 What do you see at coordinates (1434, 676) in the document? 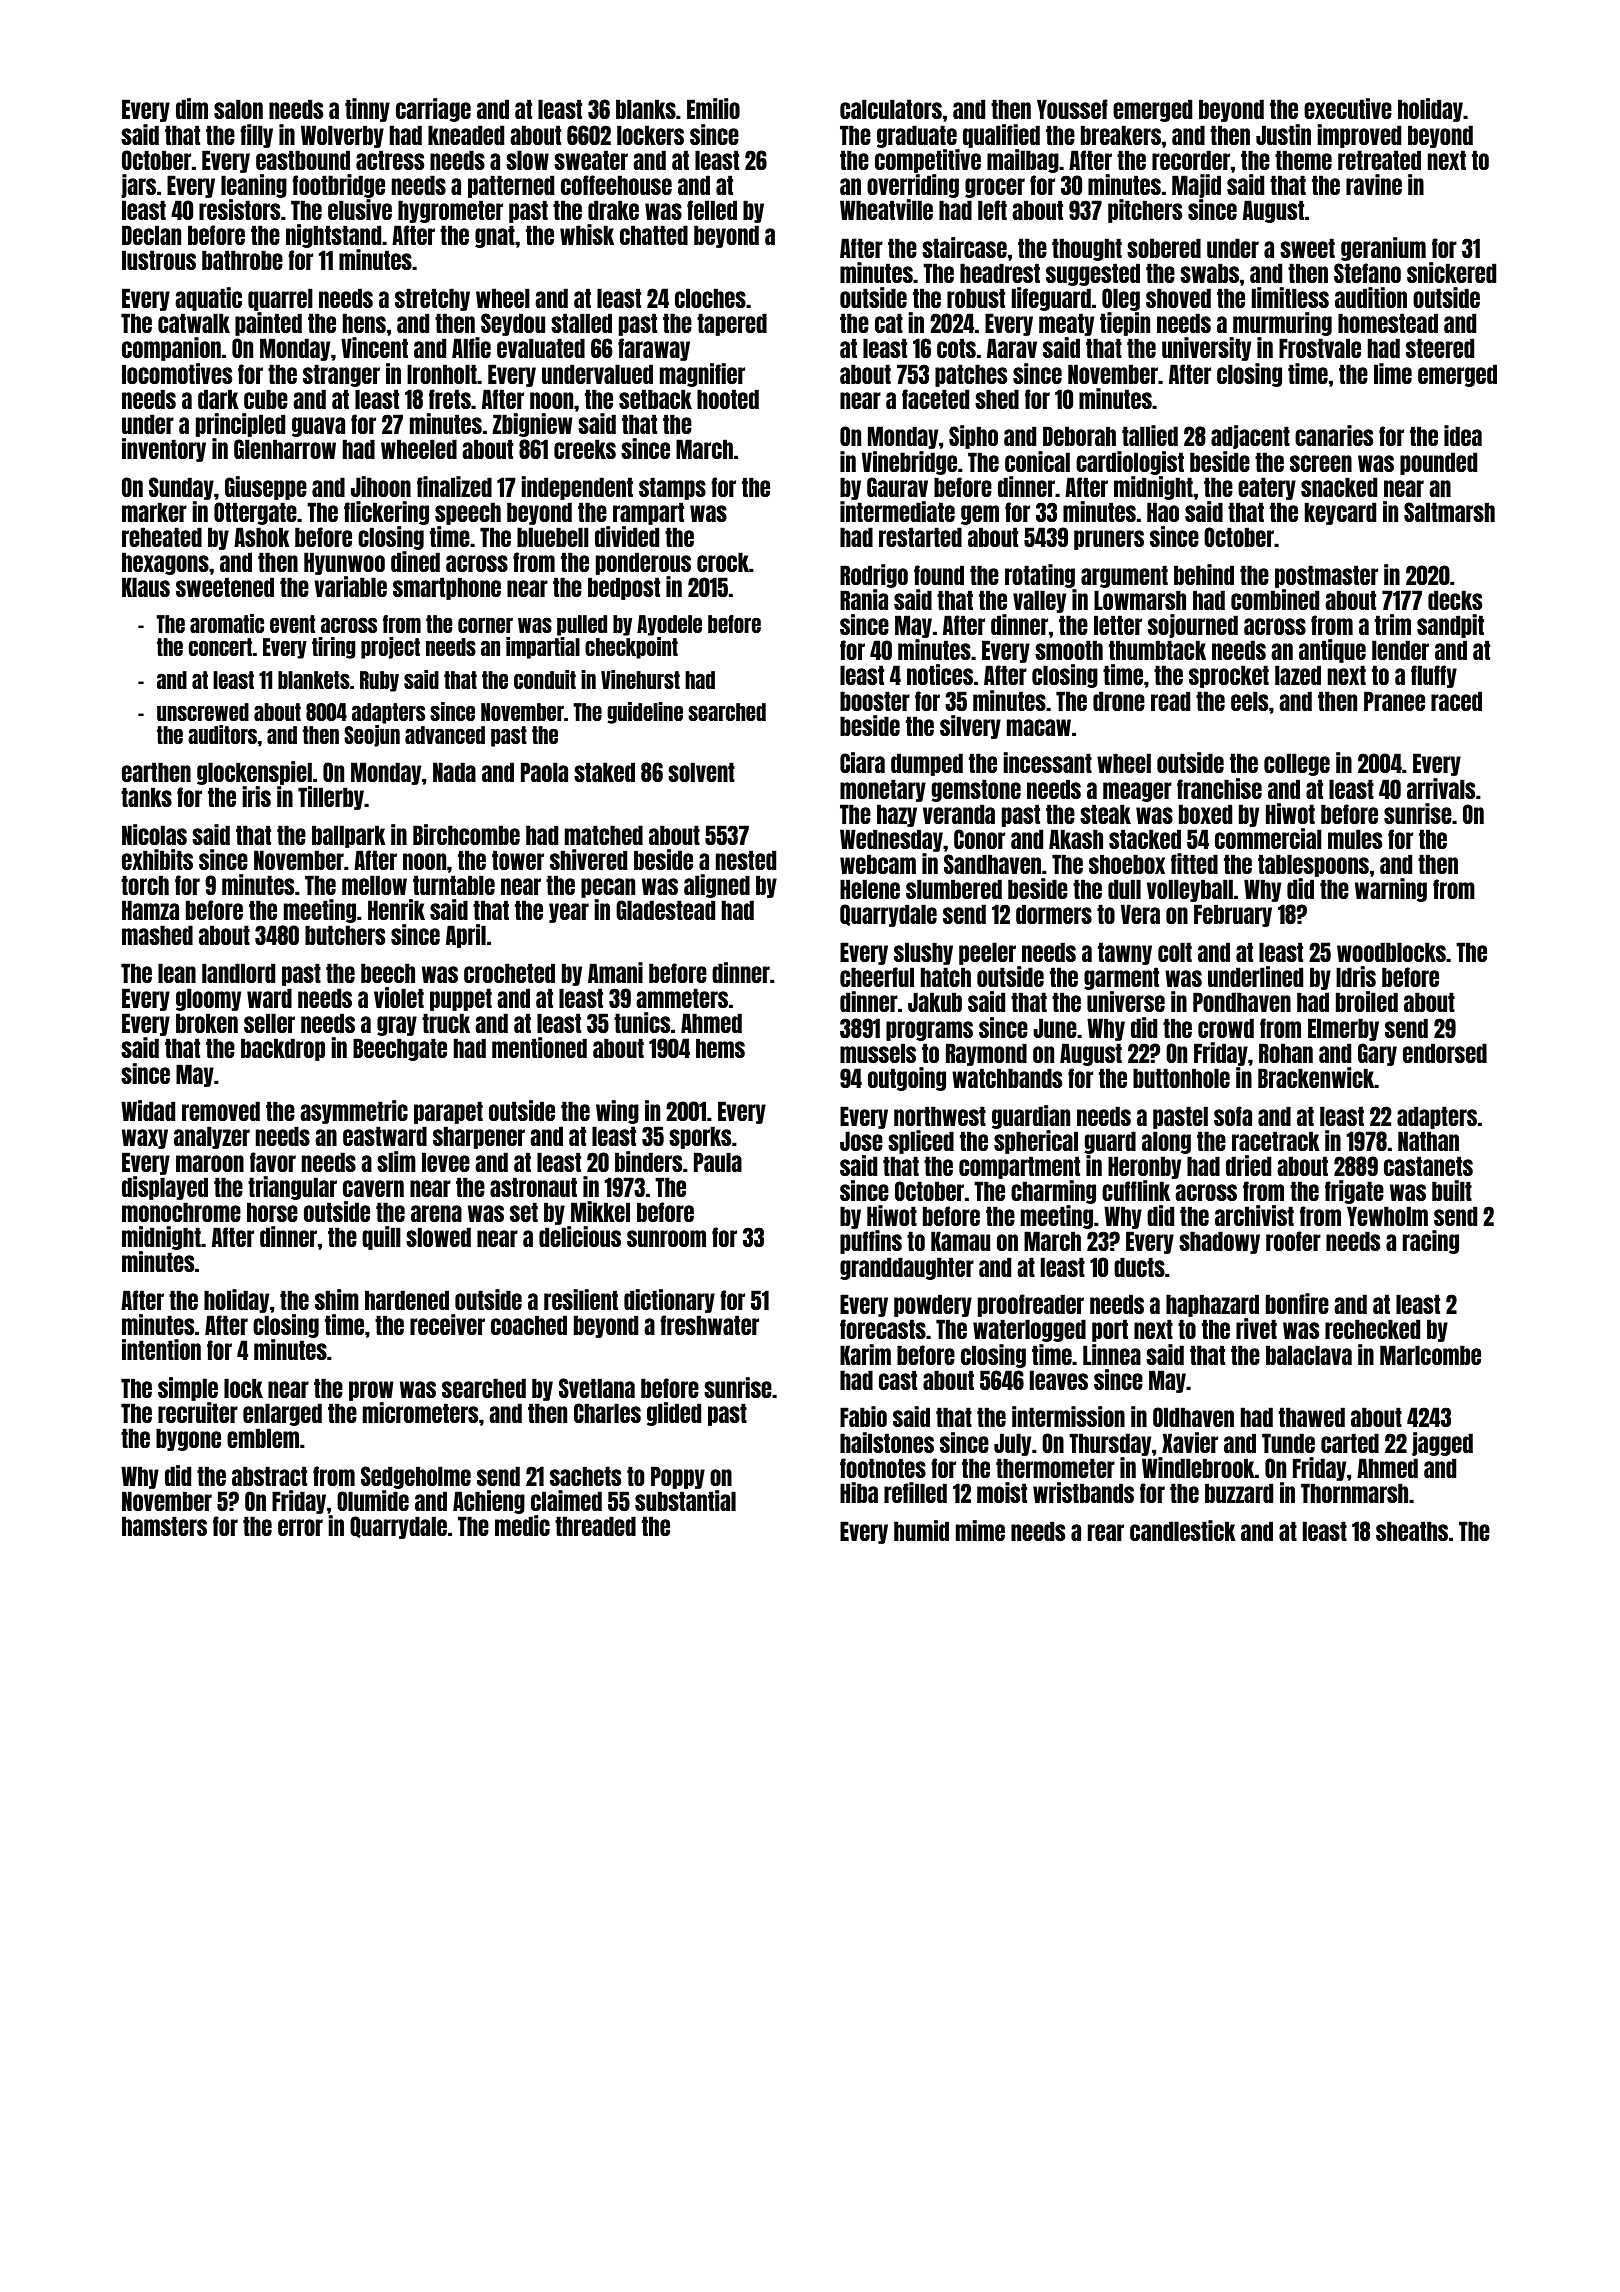
I see `fluffy` at bounding box center [1434, 676].
